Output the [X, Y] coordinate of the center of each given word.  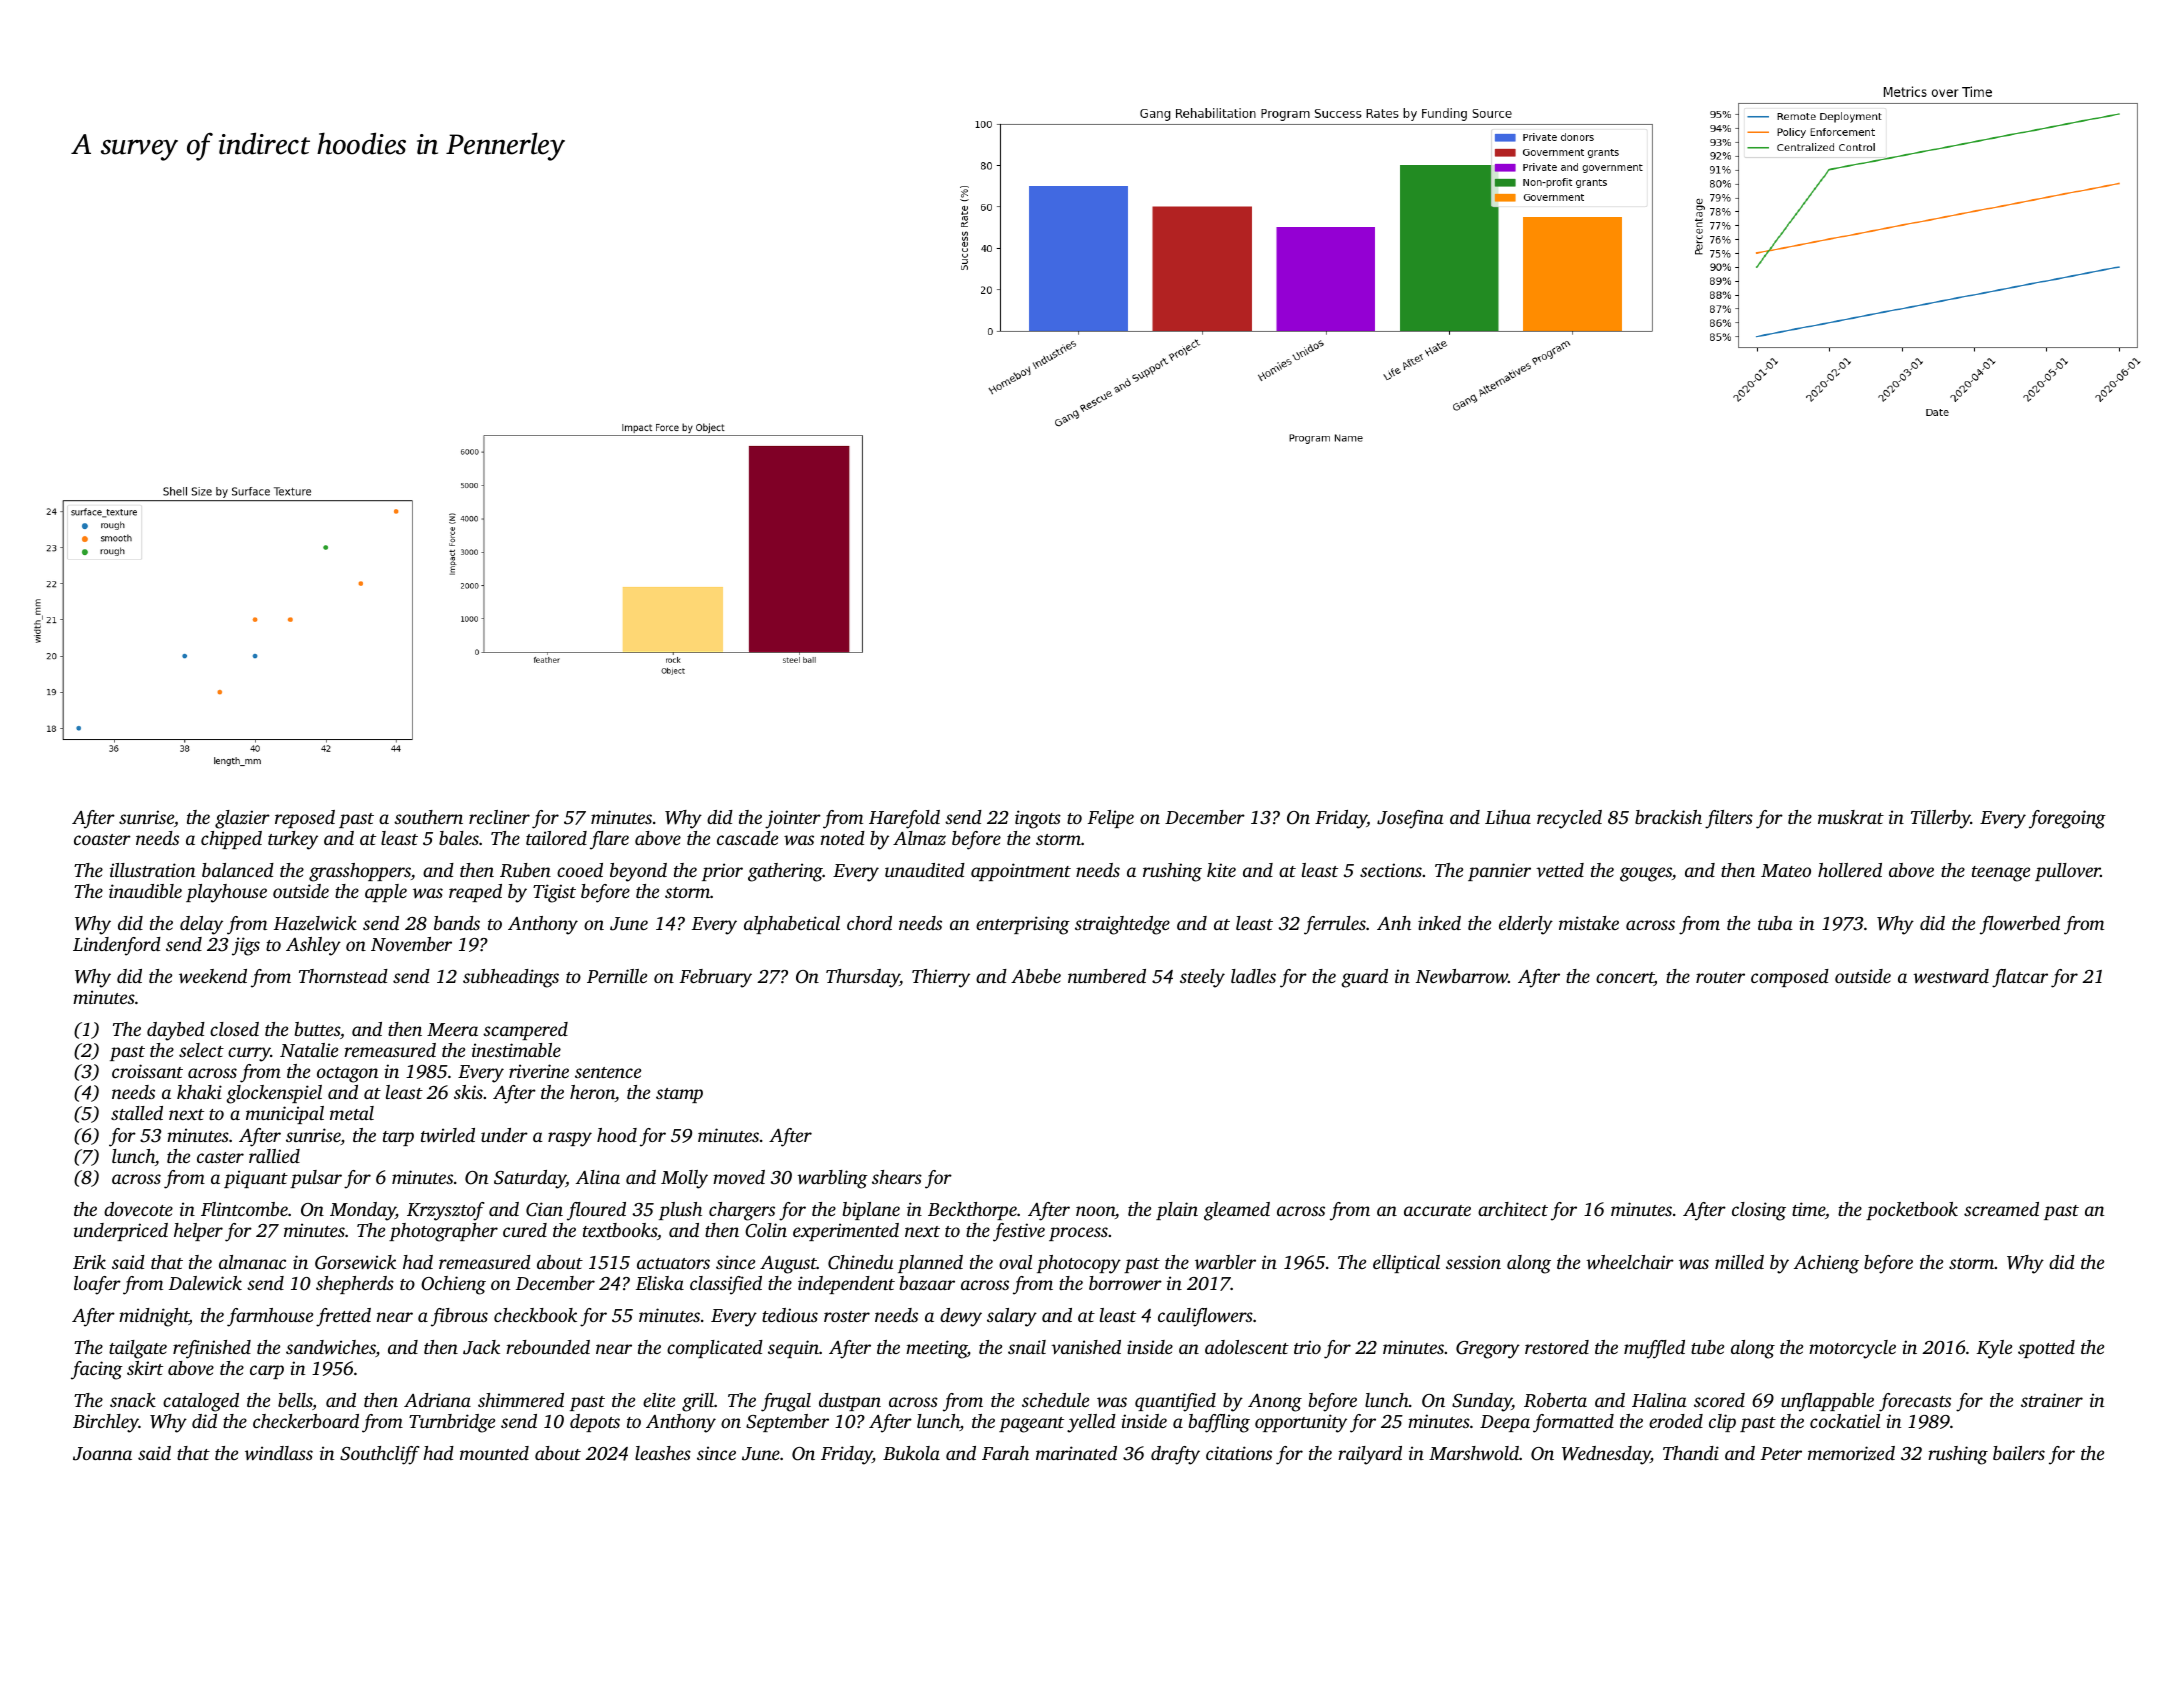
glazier [242, 819]
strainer [2052, 1400]
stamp [679, 1095]
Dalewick [205, 1283]
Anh [1394, 923]
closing [1759, 1211]
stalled [137, 1113]
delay [201, 925]
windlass [279, 1453]
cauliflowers [1205, 1317]
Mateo [1786, 870]
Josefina [1410, 819]
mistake [1589, 923]
